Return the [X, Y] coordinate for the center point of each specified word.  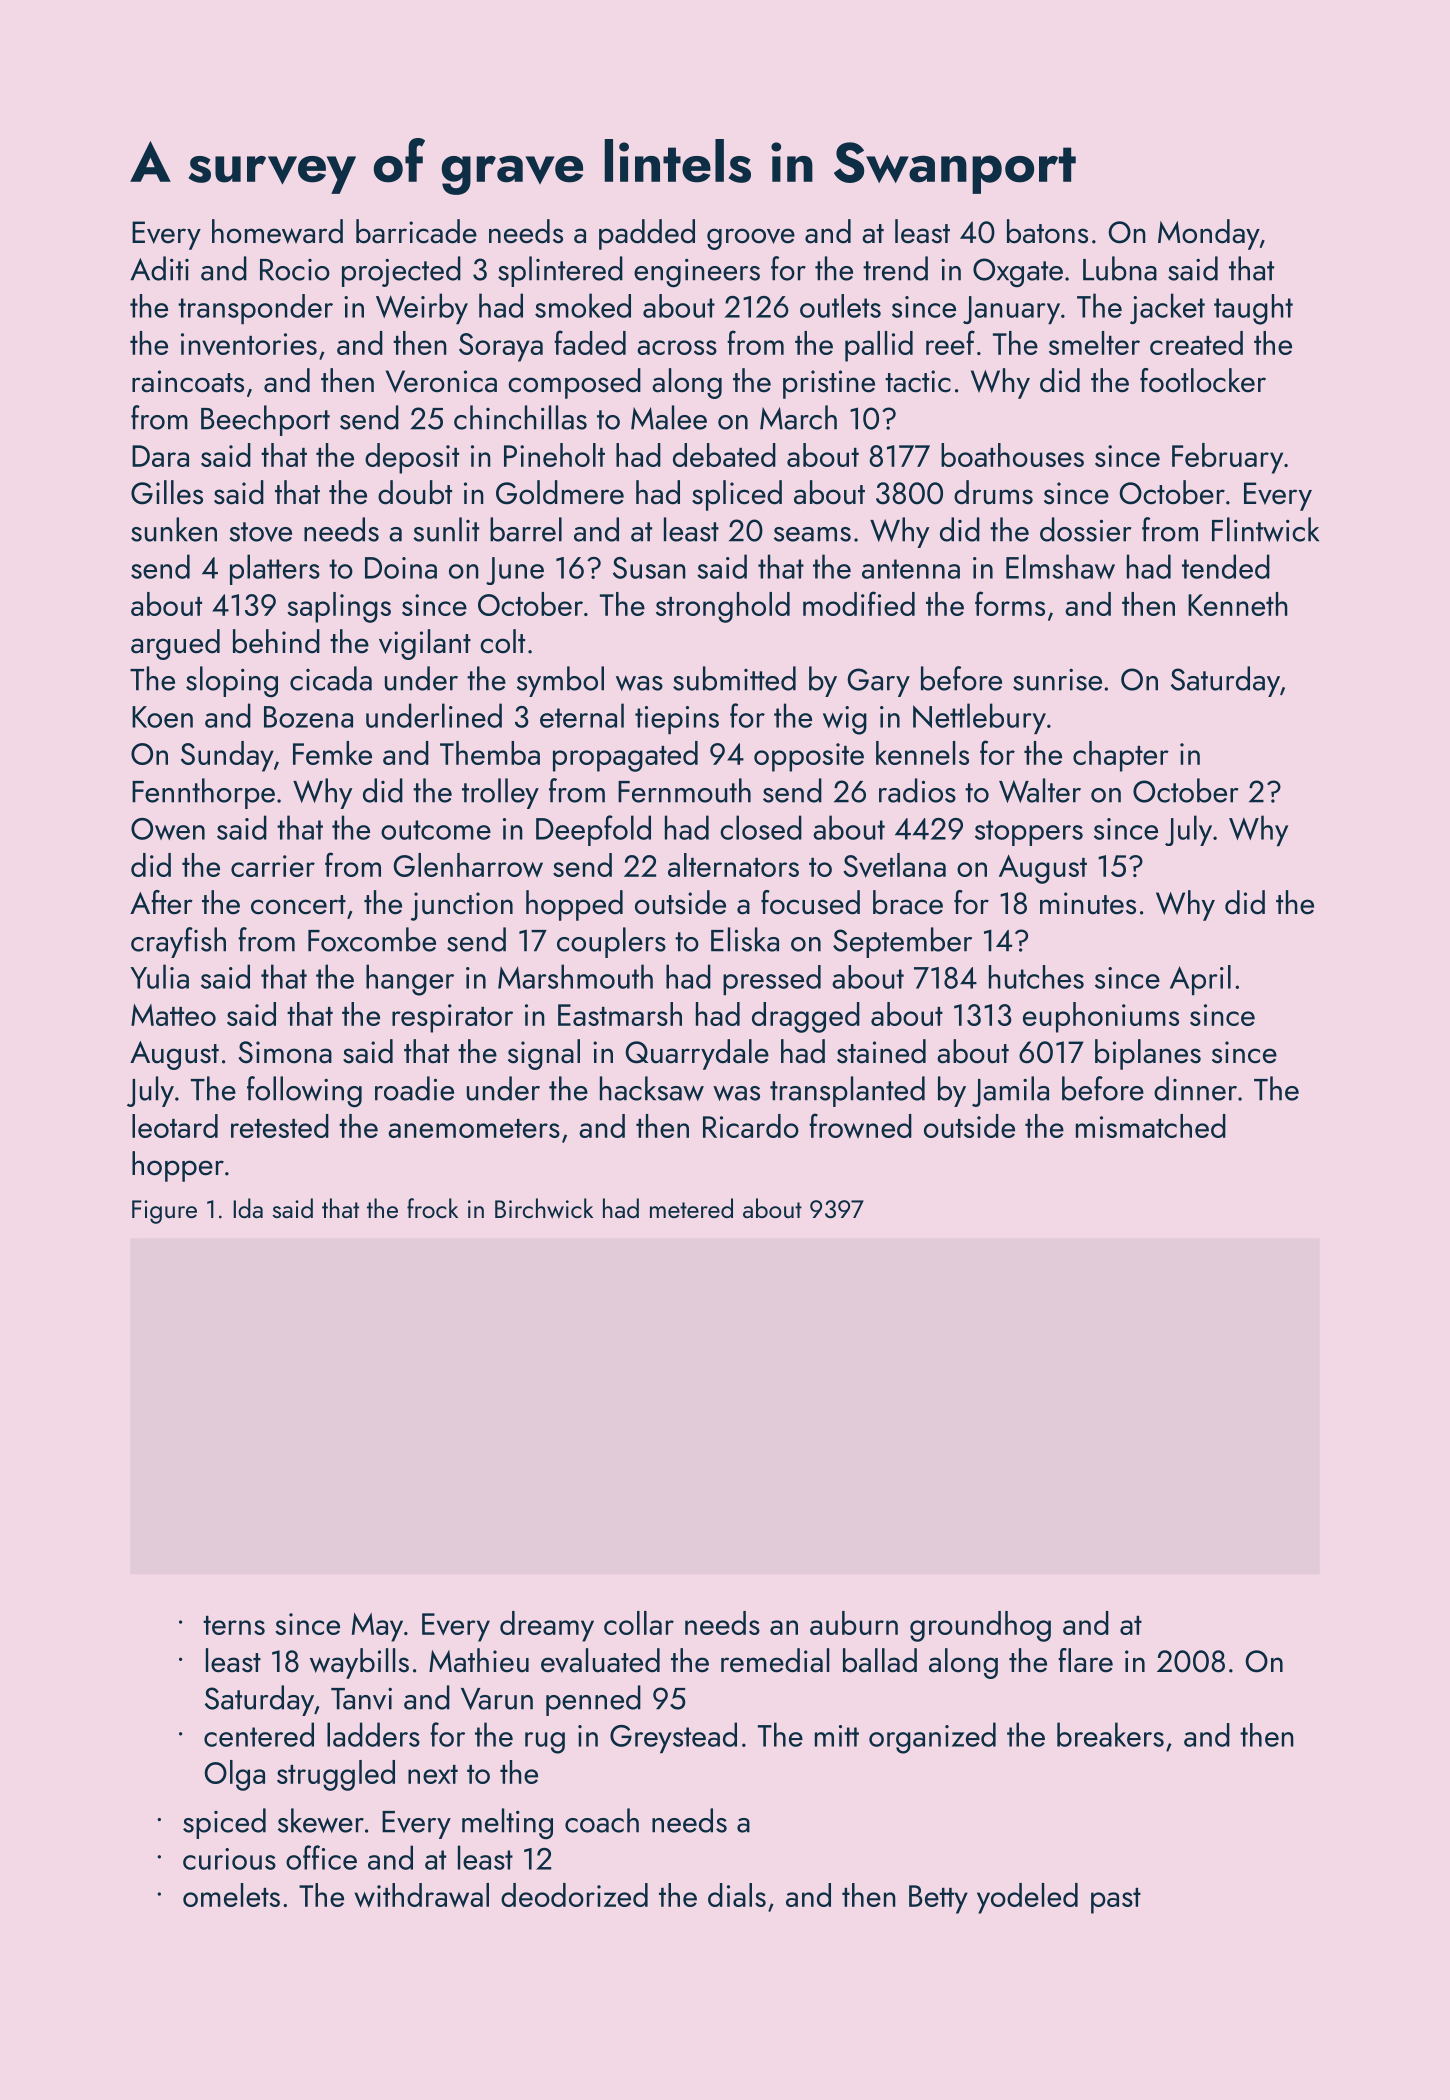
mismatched [1151, 1126]
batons [1047, 231]
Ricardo [751, 1126]
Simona [285, 1052]
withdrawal [421, 1895]
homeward [277, 231]
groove [751, 239]
